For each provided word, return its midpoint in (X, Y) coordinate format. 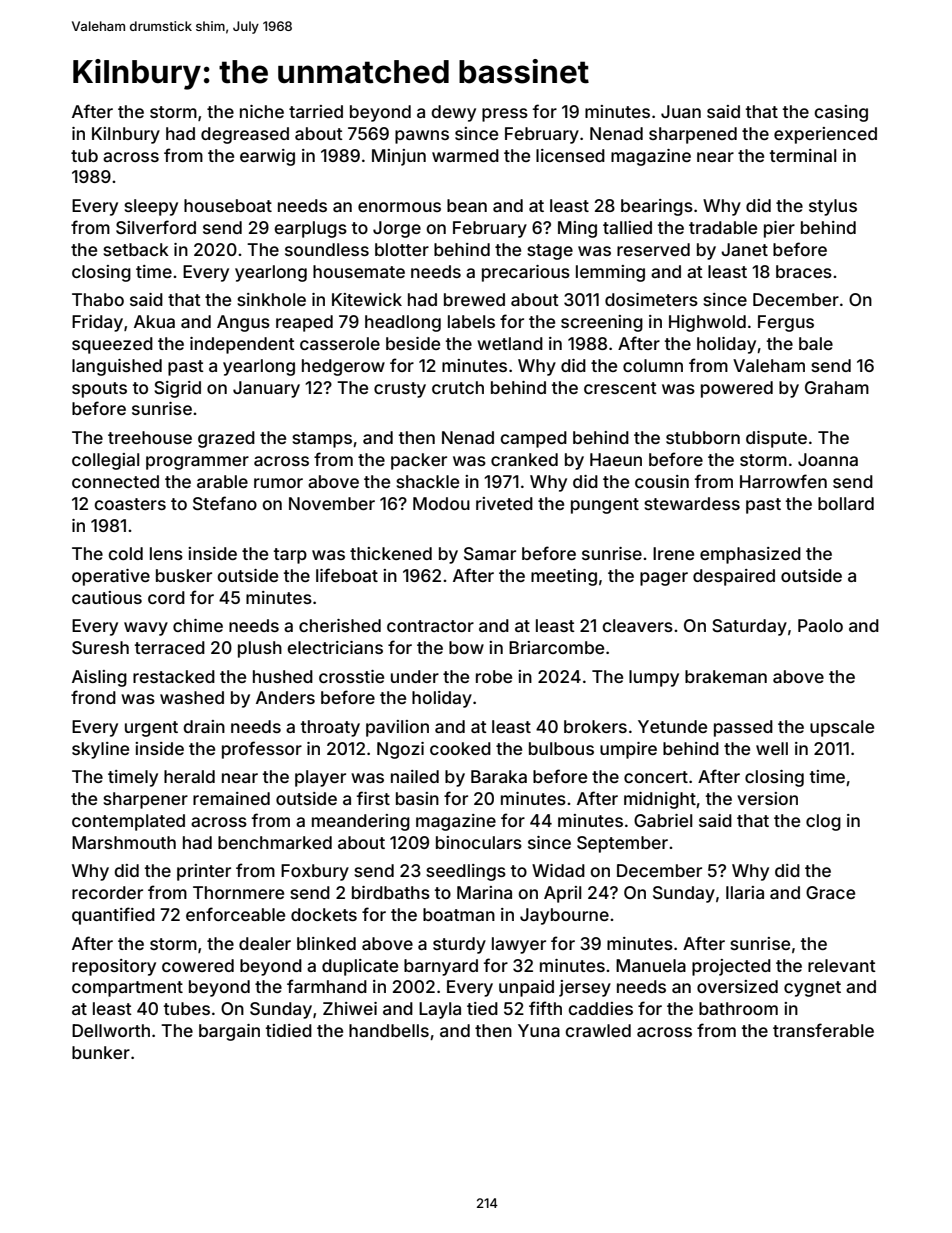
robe (494, 676)
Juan (681, 111)
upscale (842, 728)
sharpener (145, 800)
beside (413, 343)
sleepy (151, 207)
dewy (453, 113)
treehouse (150, 437)
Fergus (786, 323)
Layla (440, 1010)
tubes (186, 1008)
